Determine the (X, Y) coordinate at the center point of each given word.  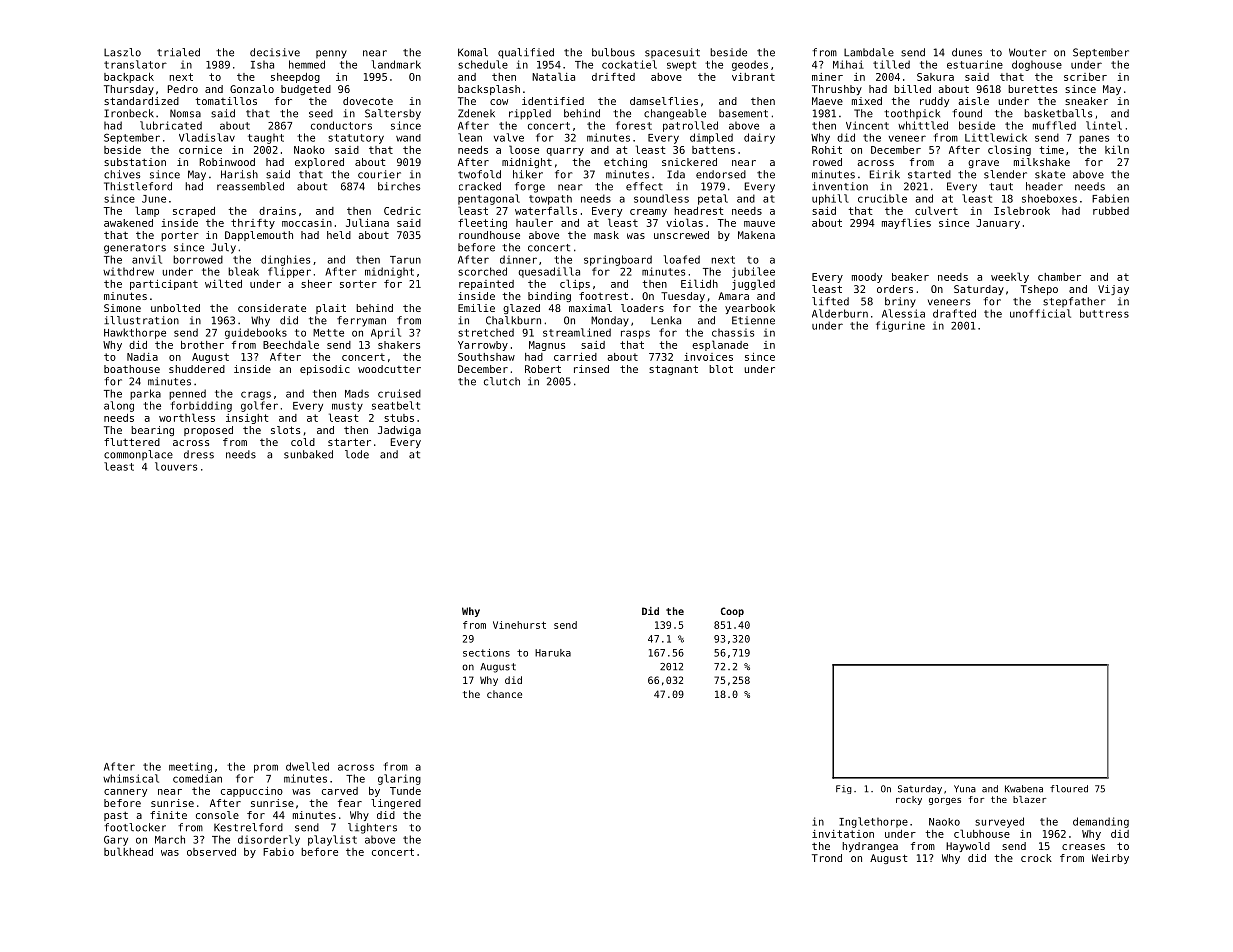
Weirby (1110, 859)
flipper (289, 272)
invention (840, 186)
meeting (190, 767)
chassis (733, 333)
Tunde (405, 791)
